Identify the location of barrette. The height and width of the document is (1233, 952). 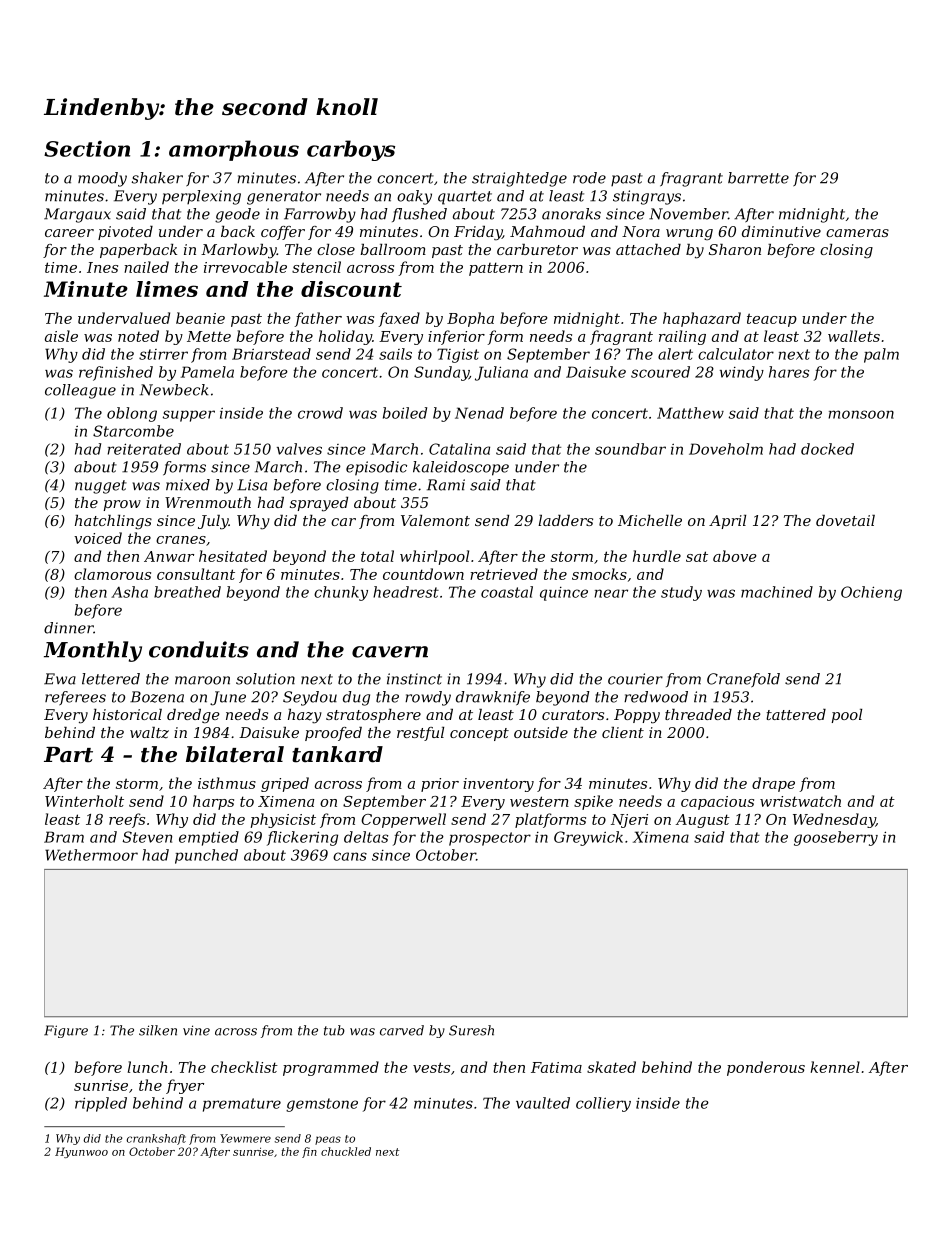
(758, 178).
